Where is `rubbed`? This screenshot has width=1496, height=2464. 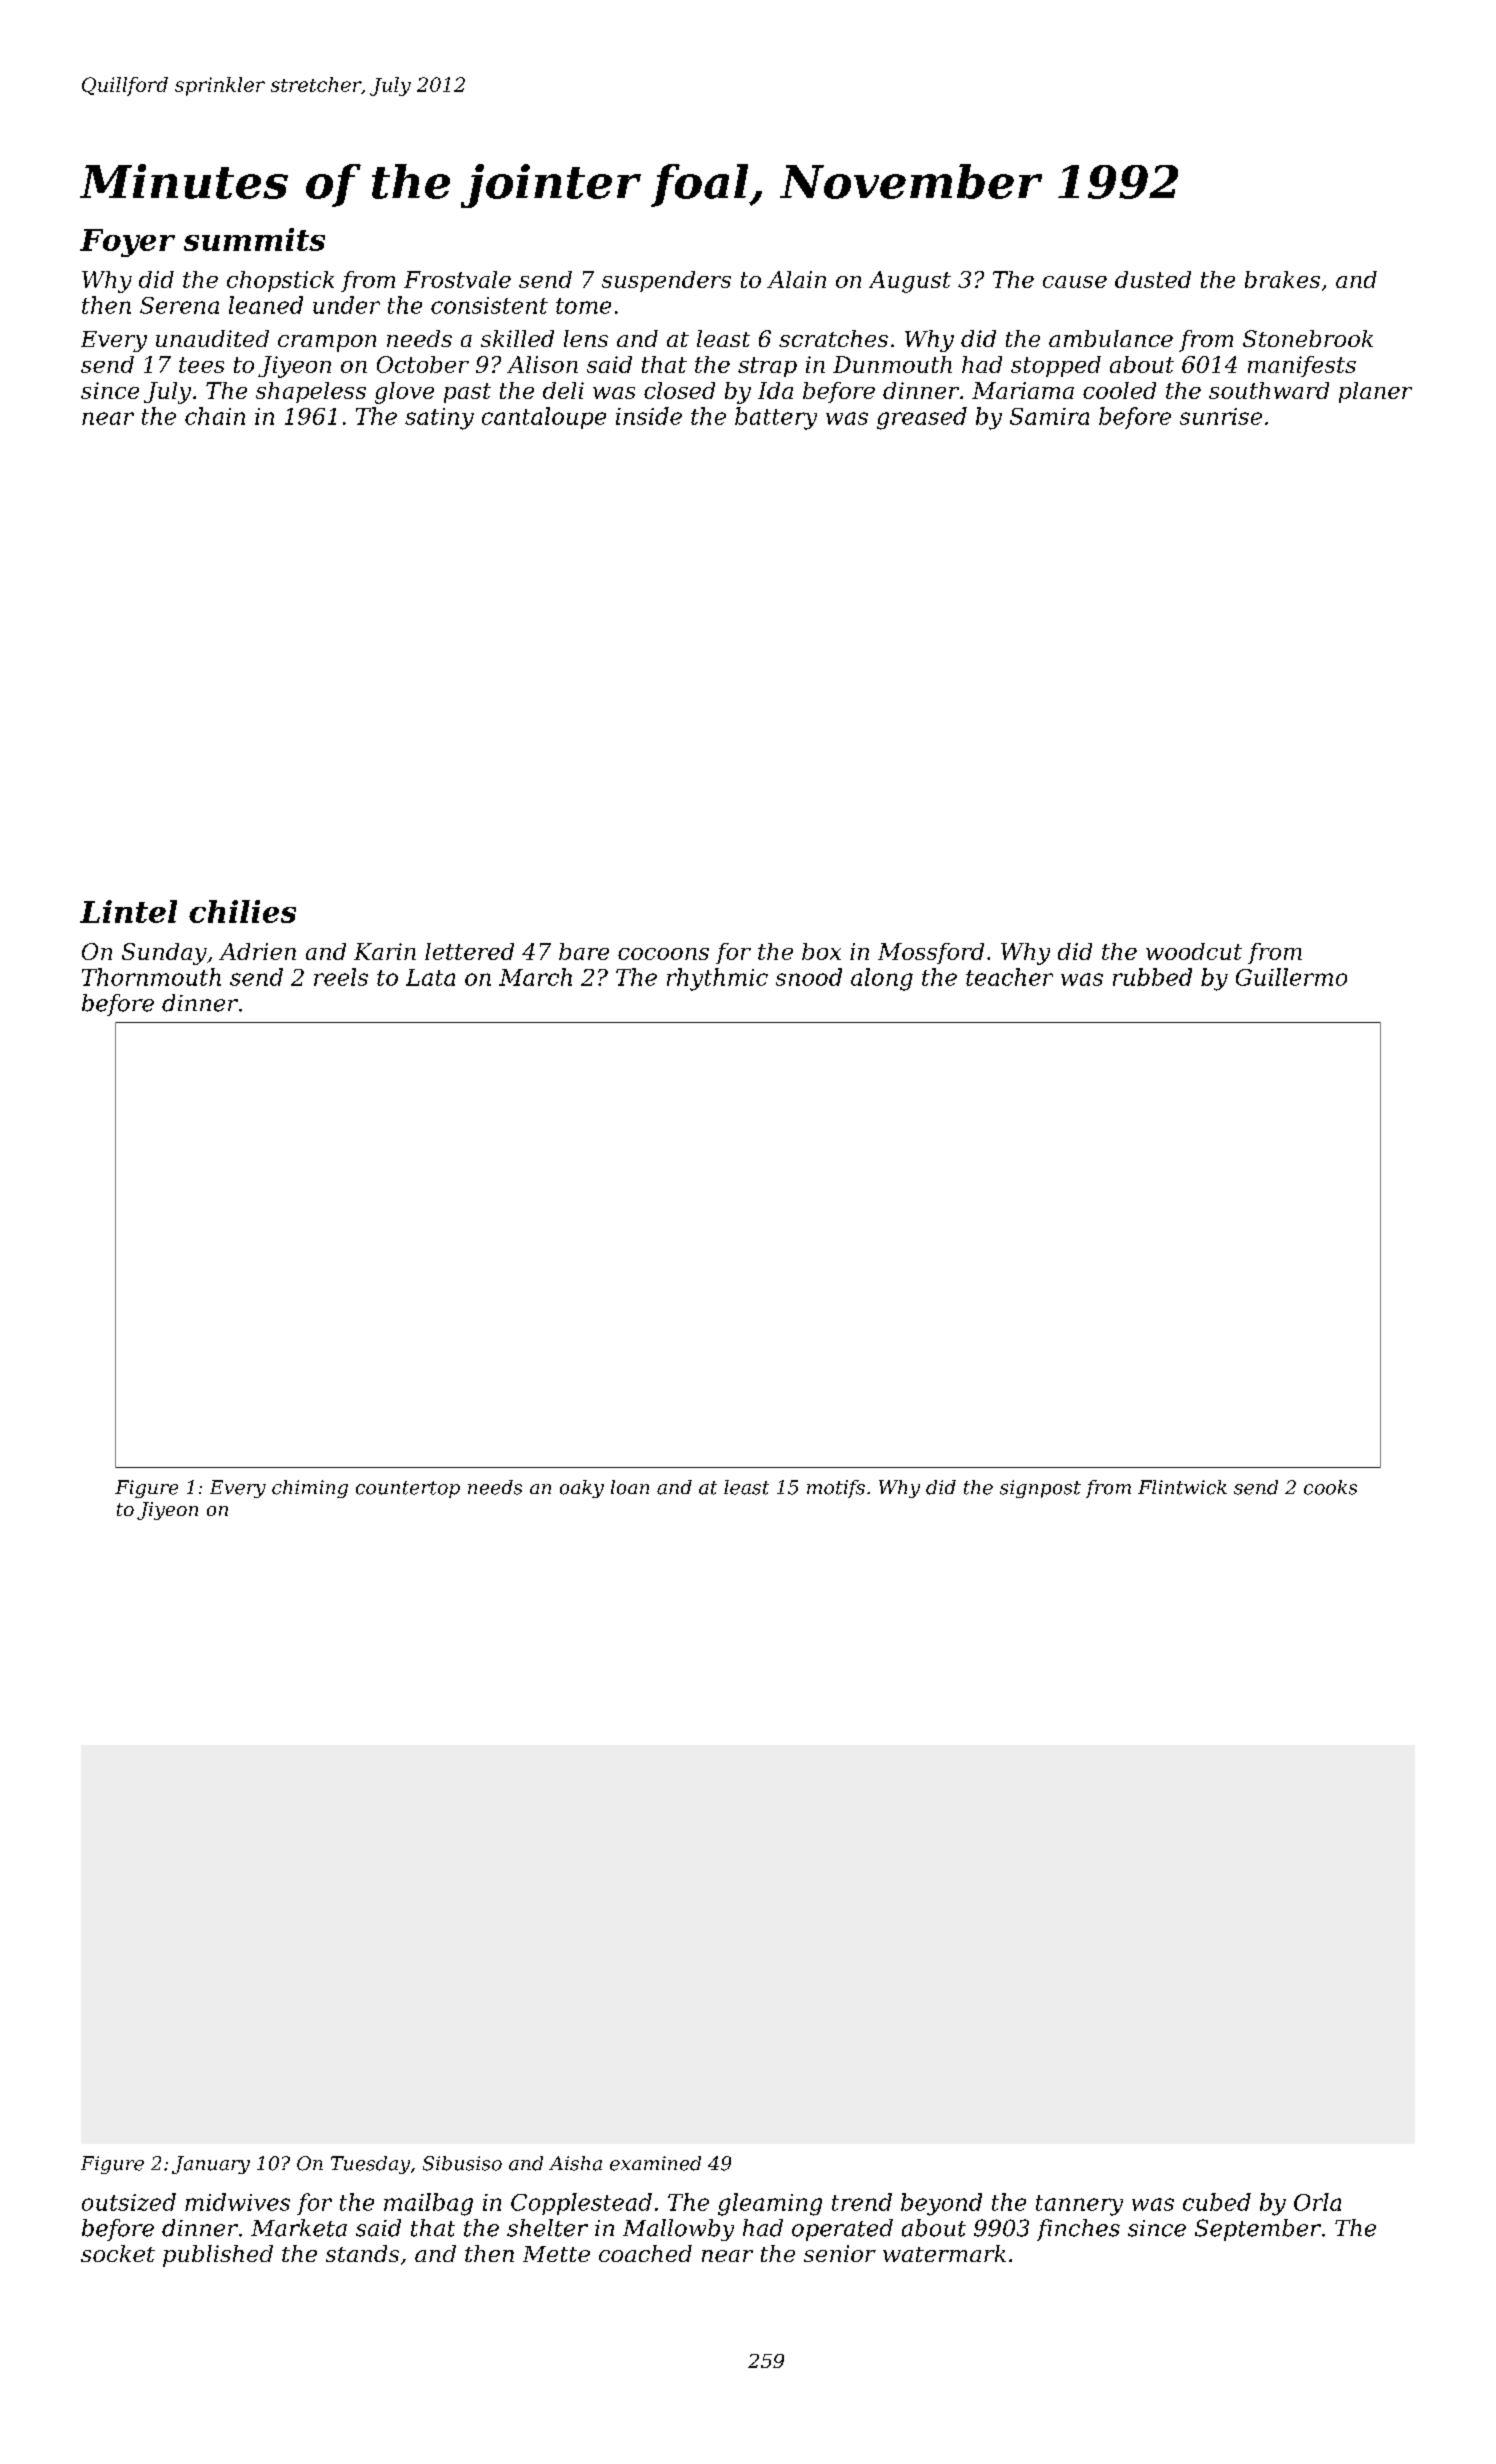
rubbed is located at coordinates (1152, 977).
